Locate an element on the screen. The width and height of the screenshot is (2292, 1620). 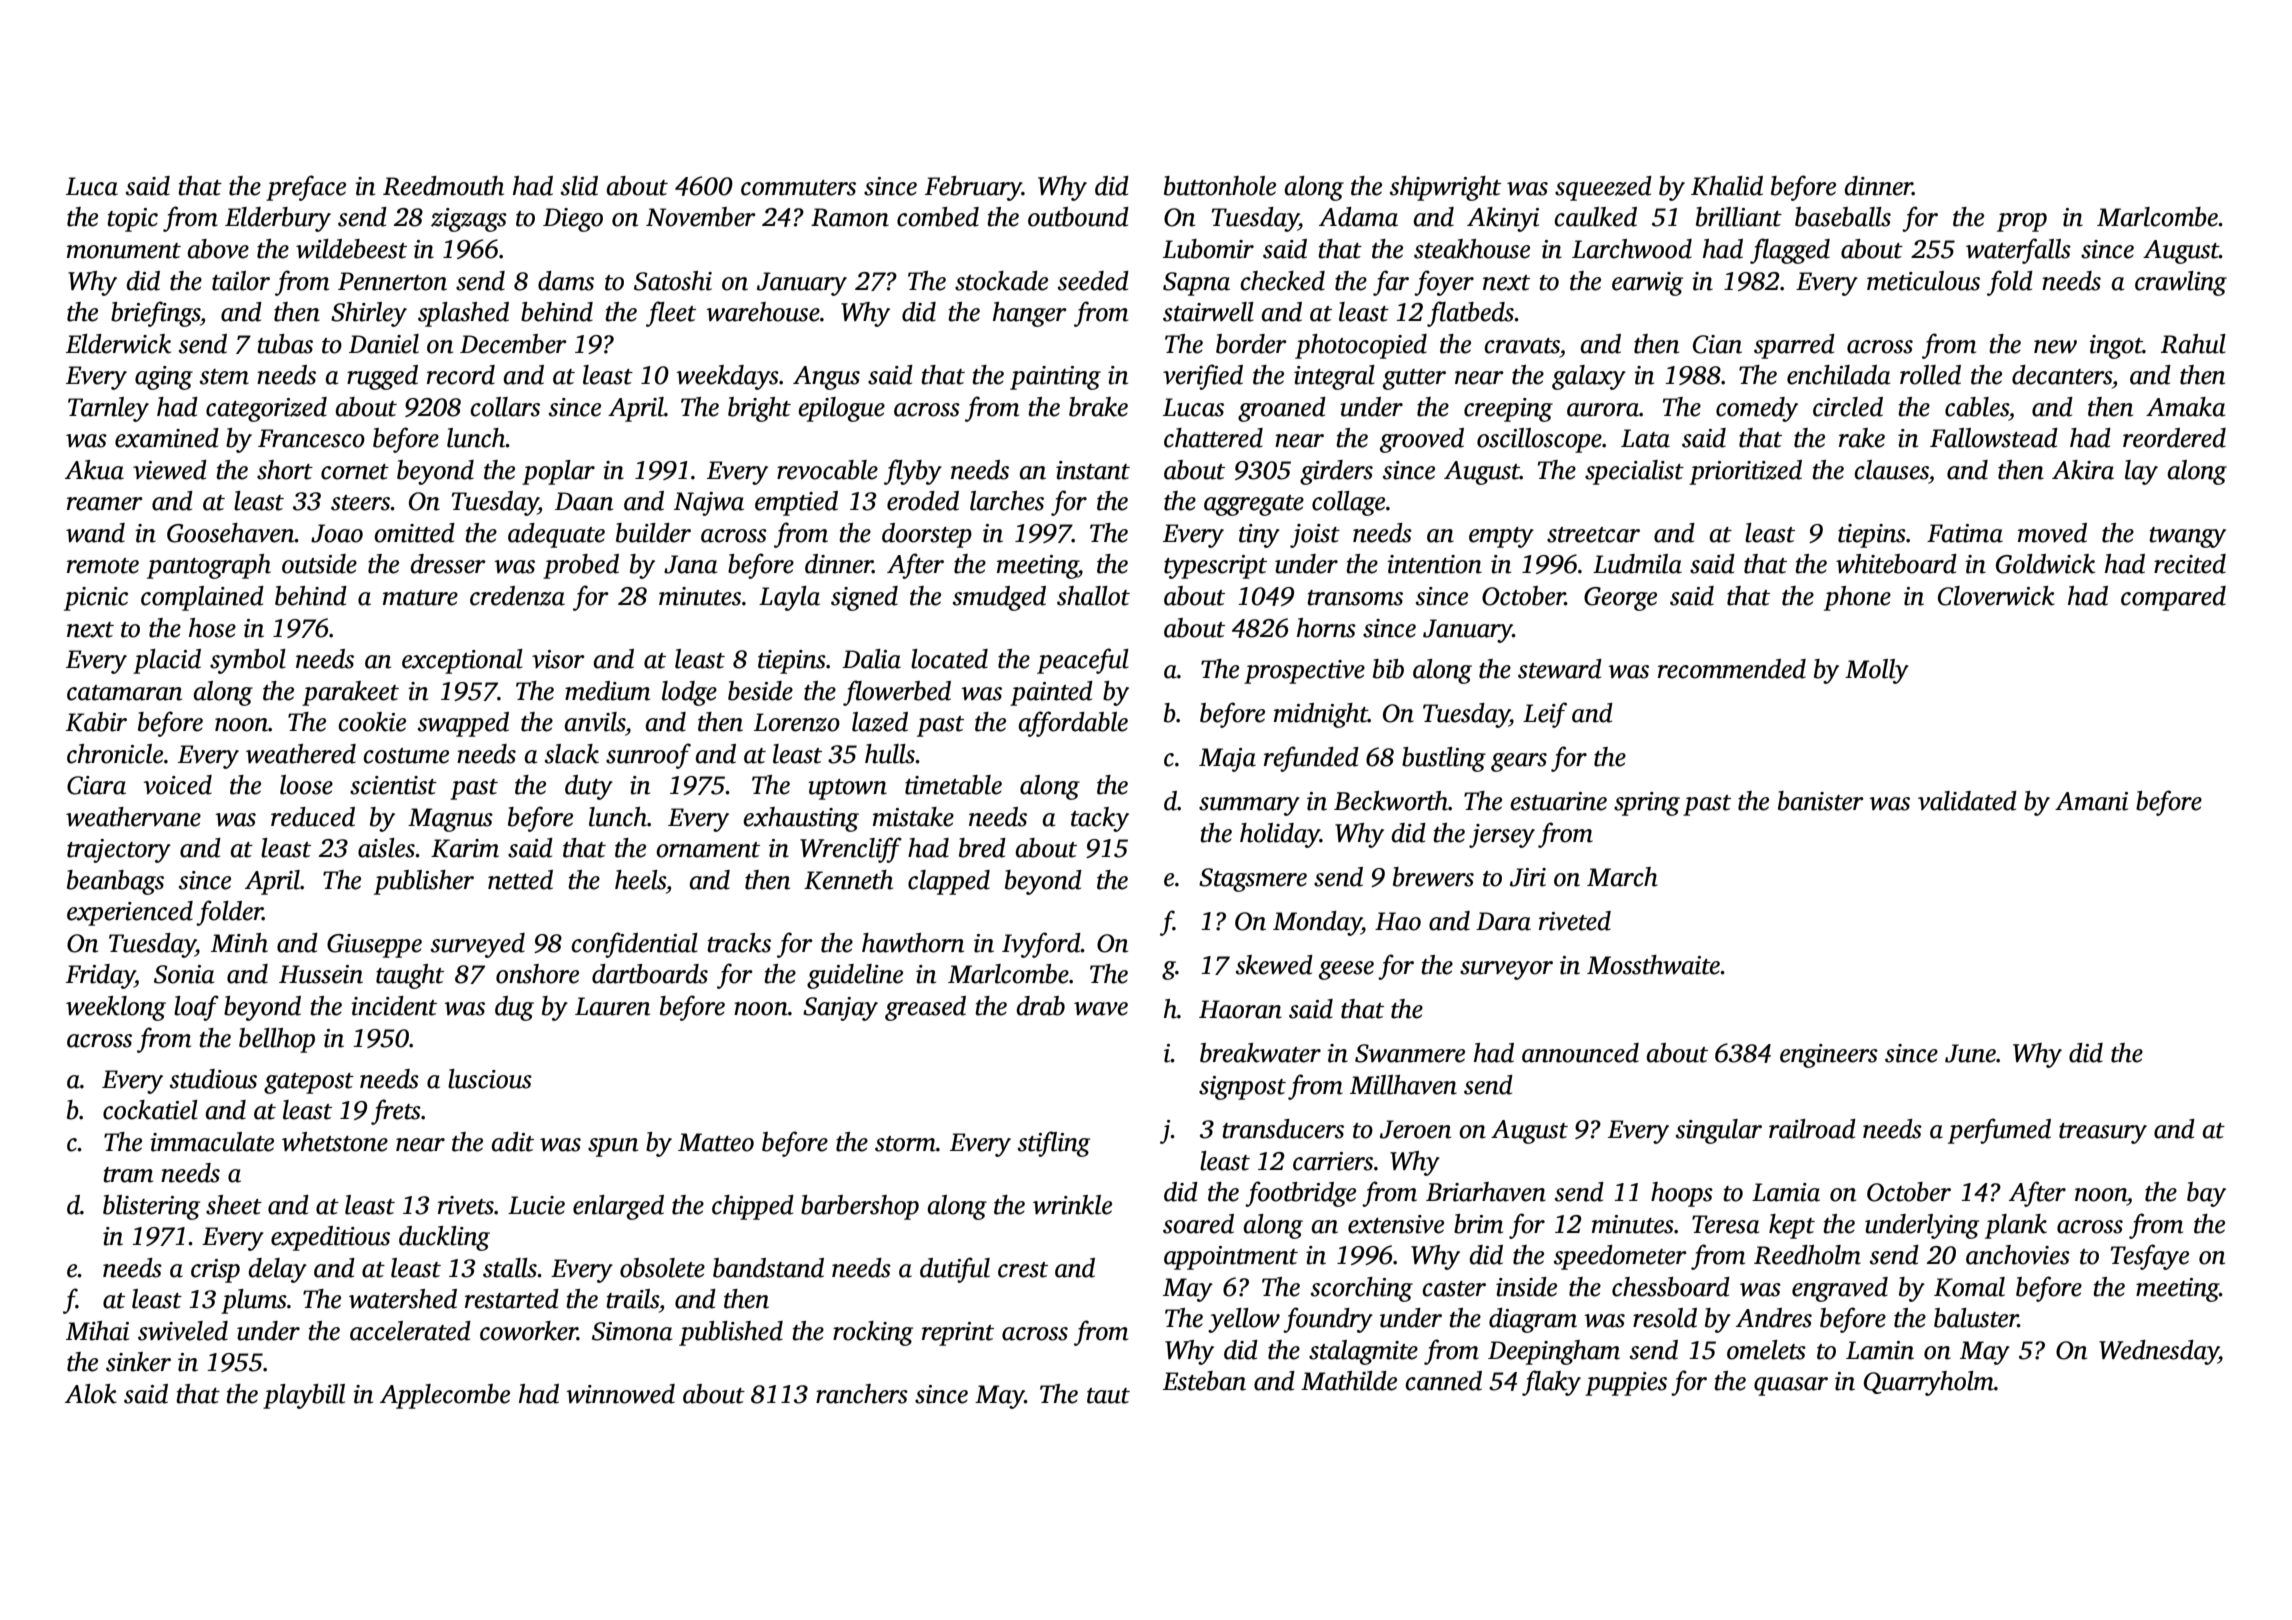
experienced is located at coordinates (130, 913).
